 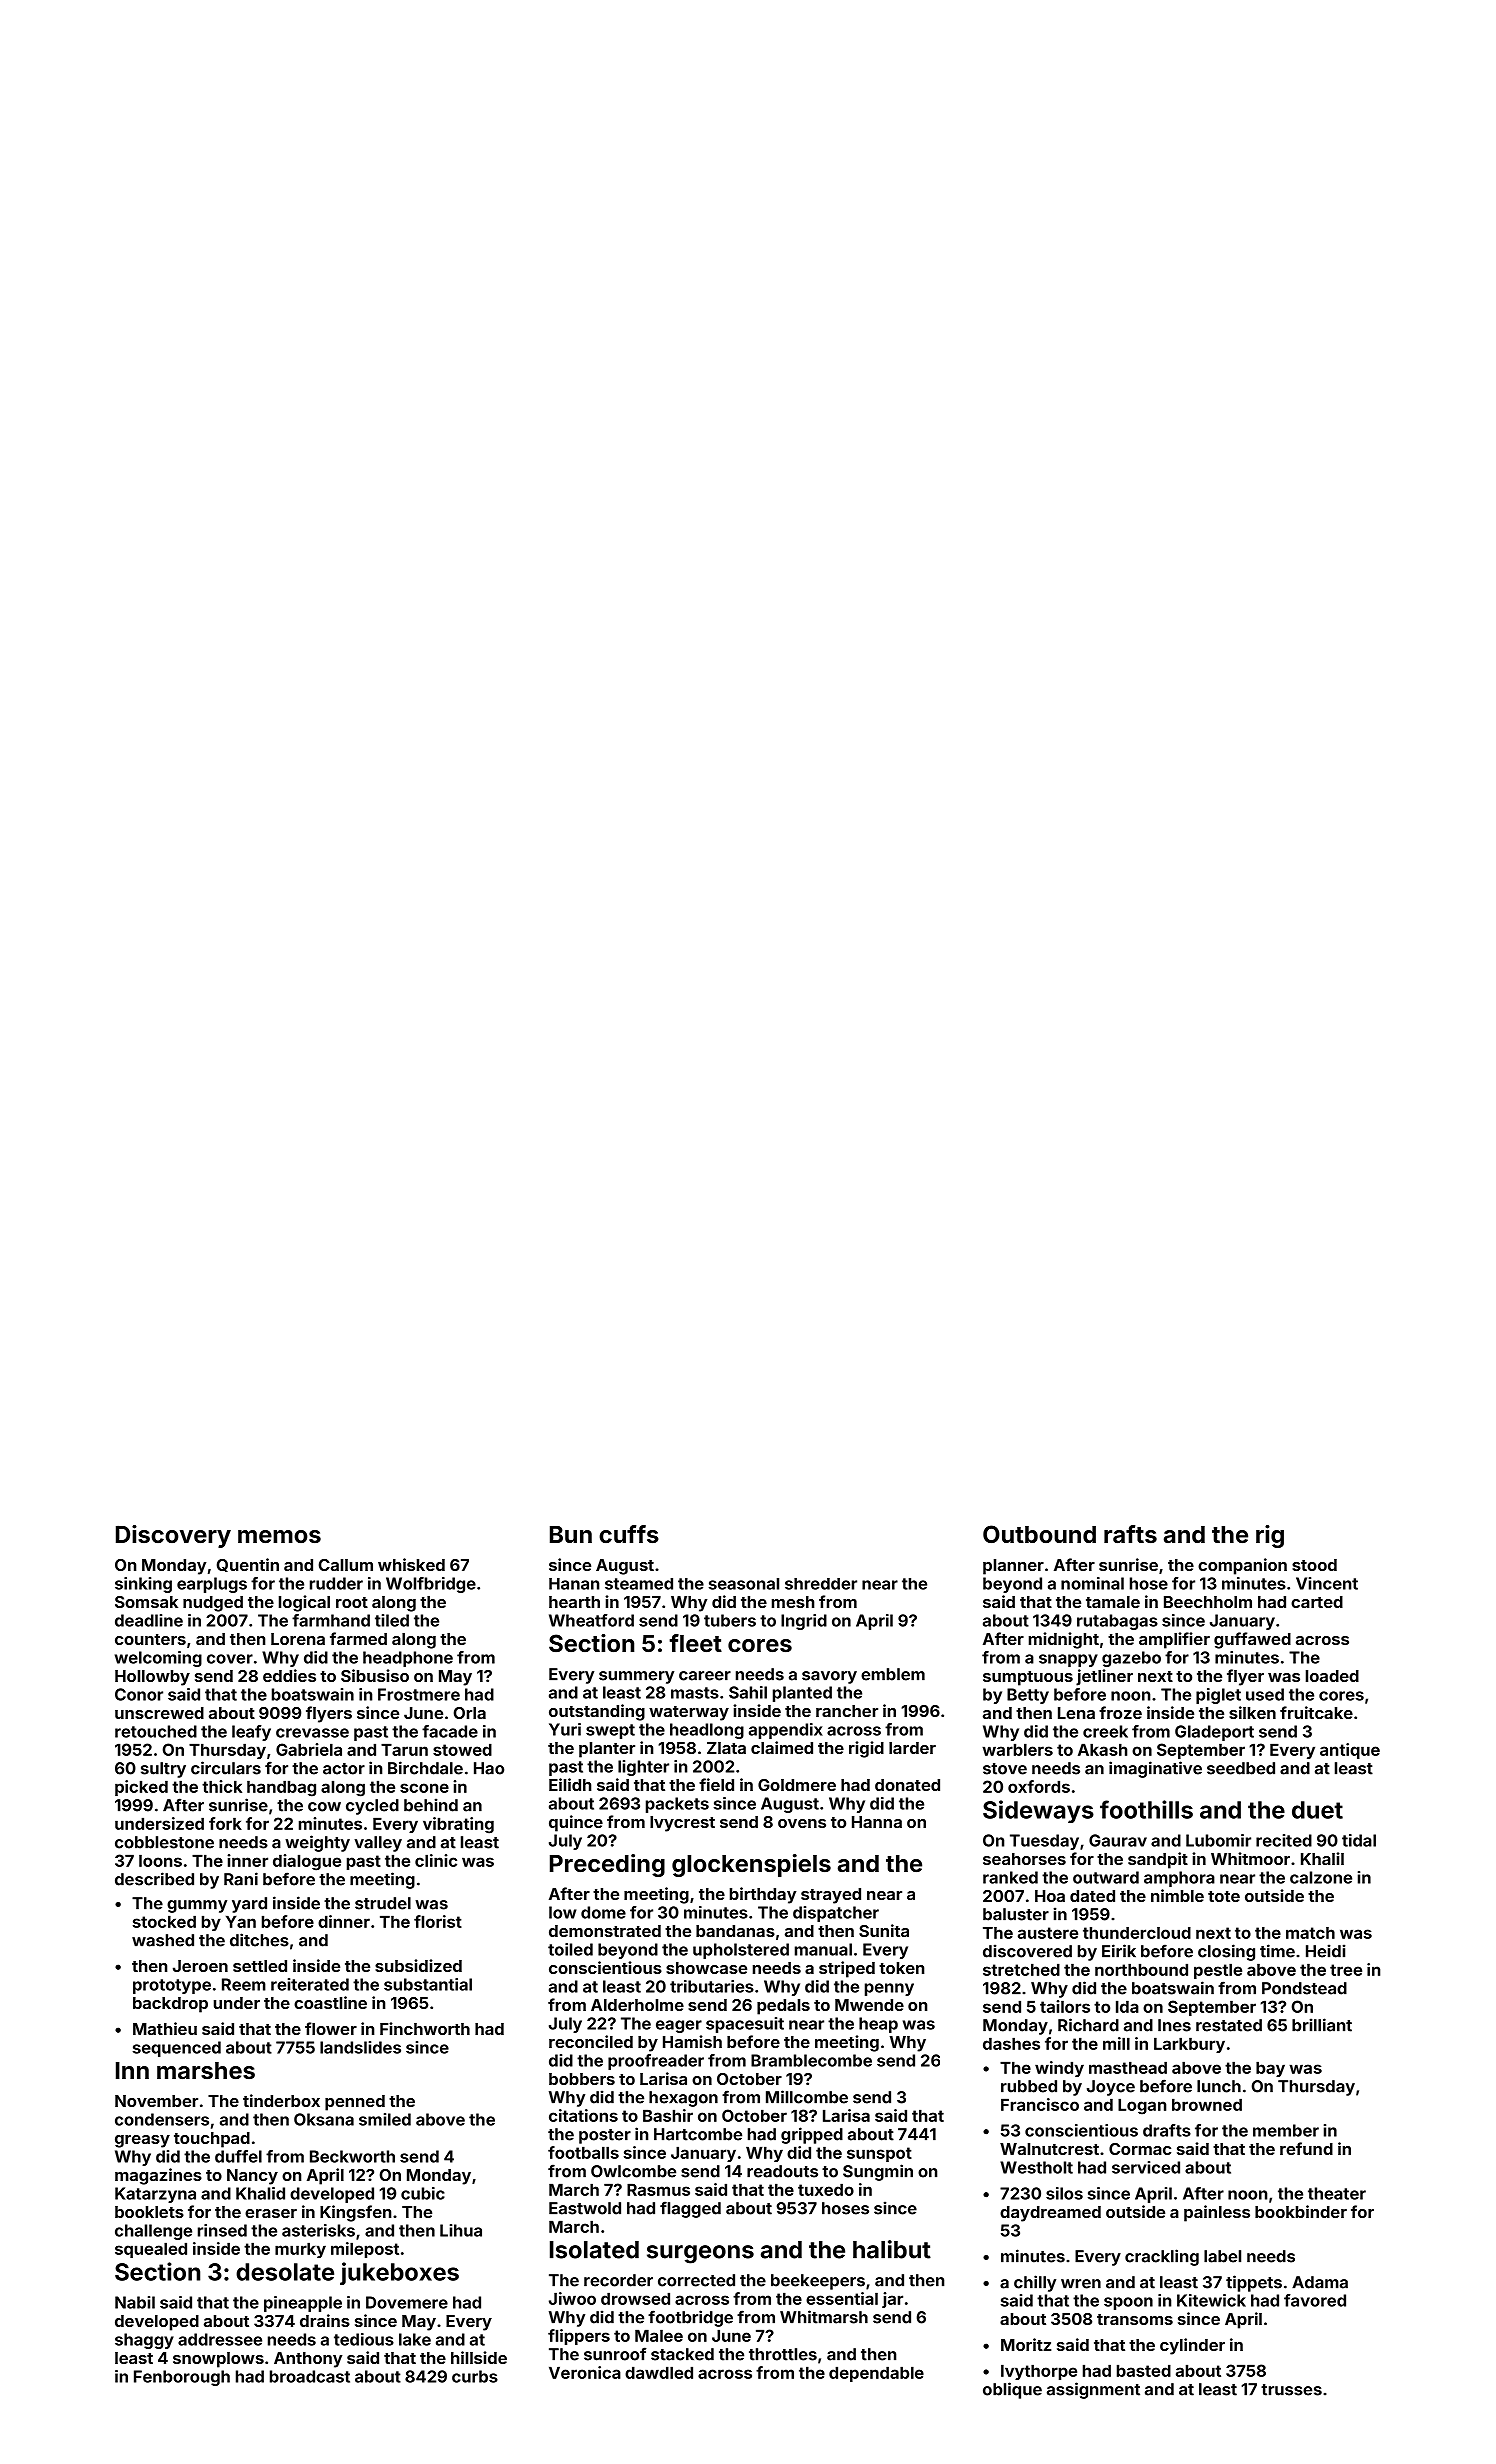 I want to click on tree, so click(x=1346, y=1970).
